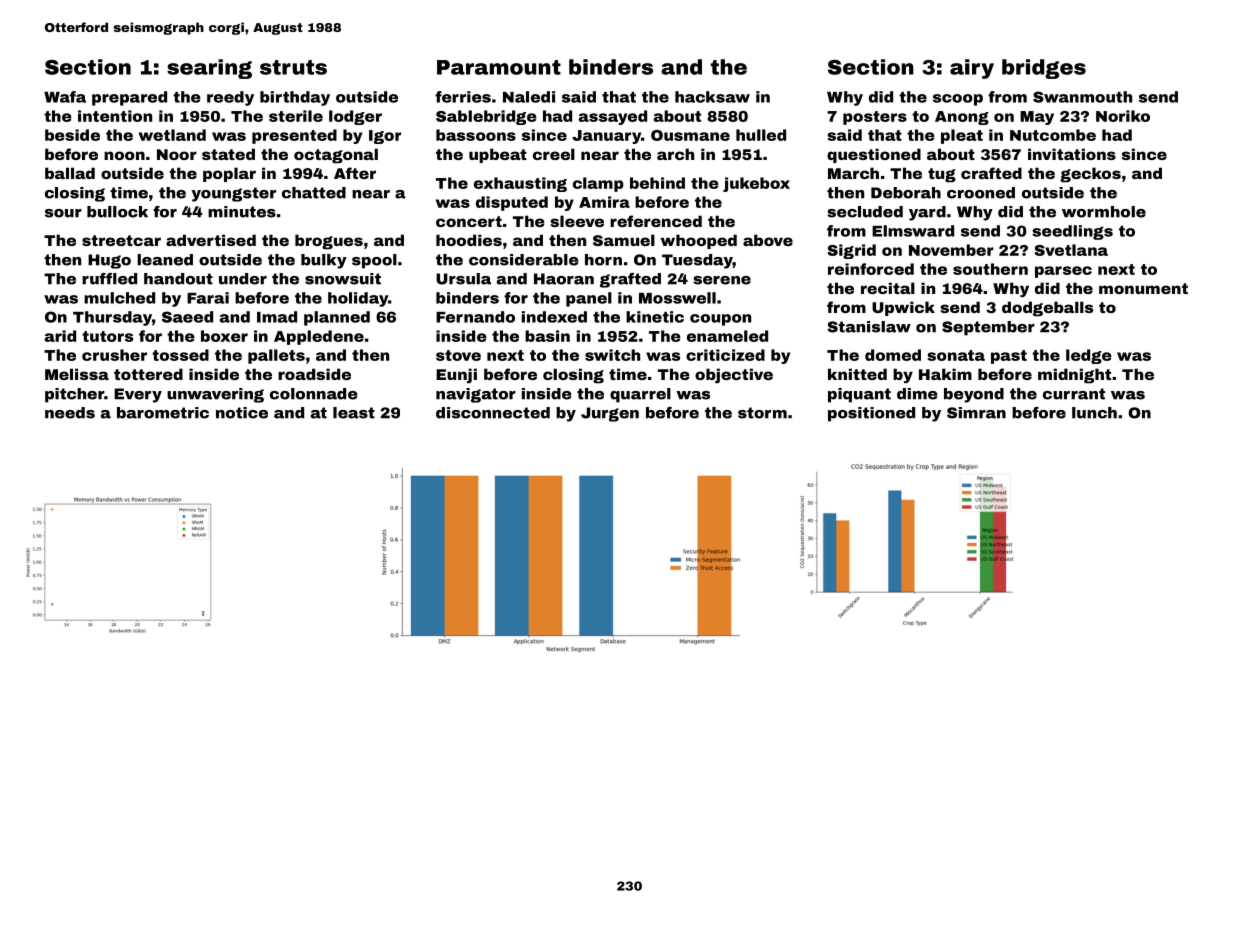  What do you see at coordinates (1123, 116) in the screenshot?
I see `Noriko` at bounding box center [1123, 116].
